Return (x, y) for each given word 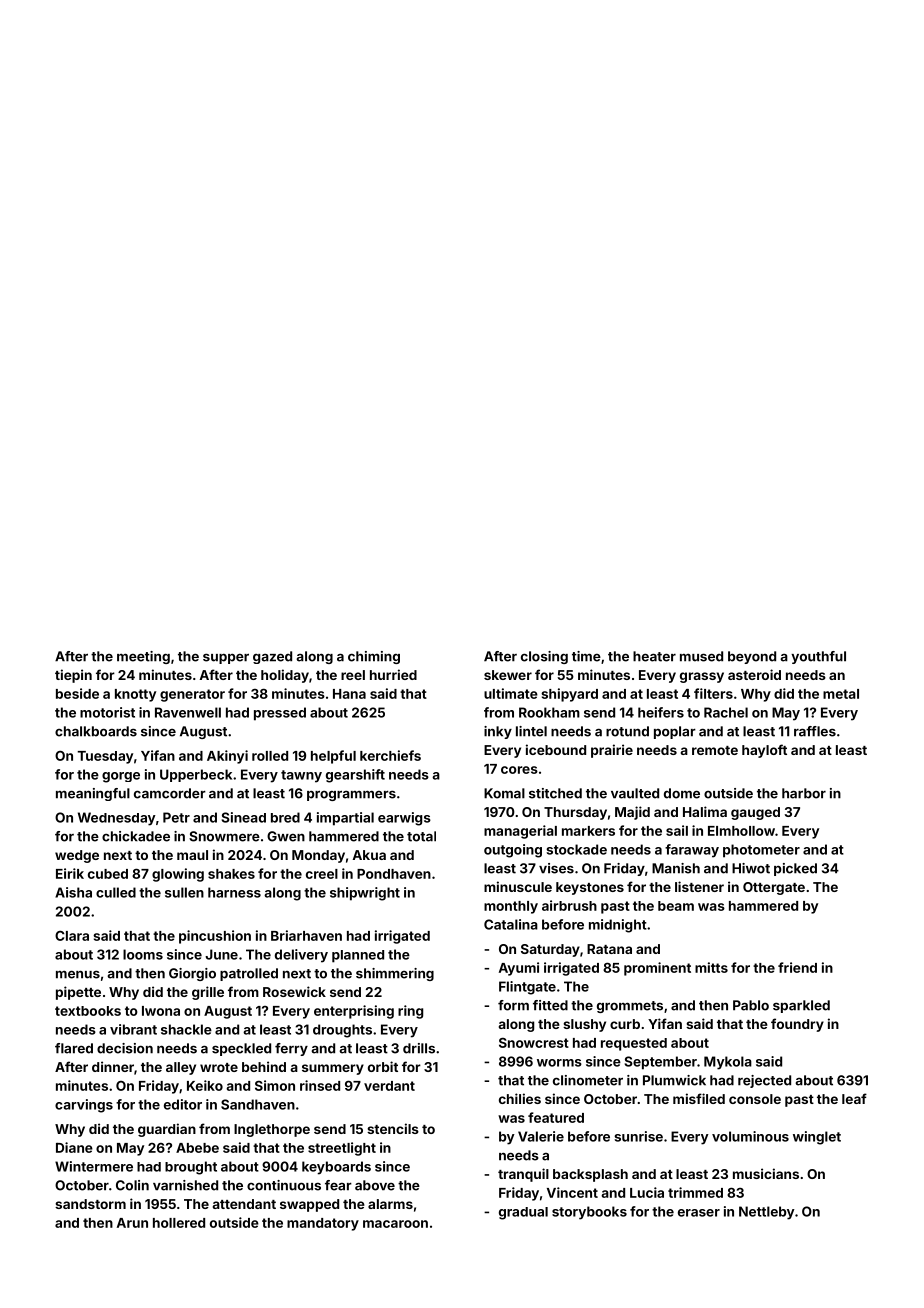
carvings (84, 1106)
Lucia (647, 1192)
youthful (818, 657)
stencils (393, 1128)
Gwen (286, 836)
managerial (520, 832)
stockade (576, 849)
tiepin (73, 676)
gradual (523, 1213)
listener (699, 886)
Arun (132, 1223)
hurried (393, 674)
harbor (804, 793)
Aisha (73, 892)
